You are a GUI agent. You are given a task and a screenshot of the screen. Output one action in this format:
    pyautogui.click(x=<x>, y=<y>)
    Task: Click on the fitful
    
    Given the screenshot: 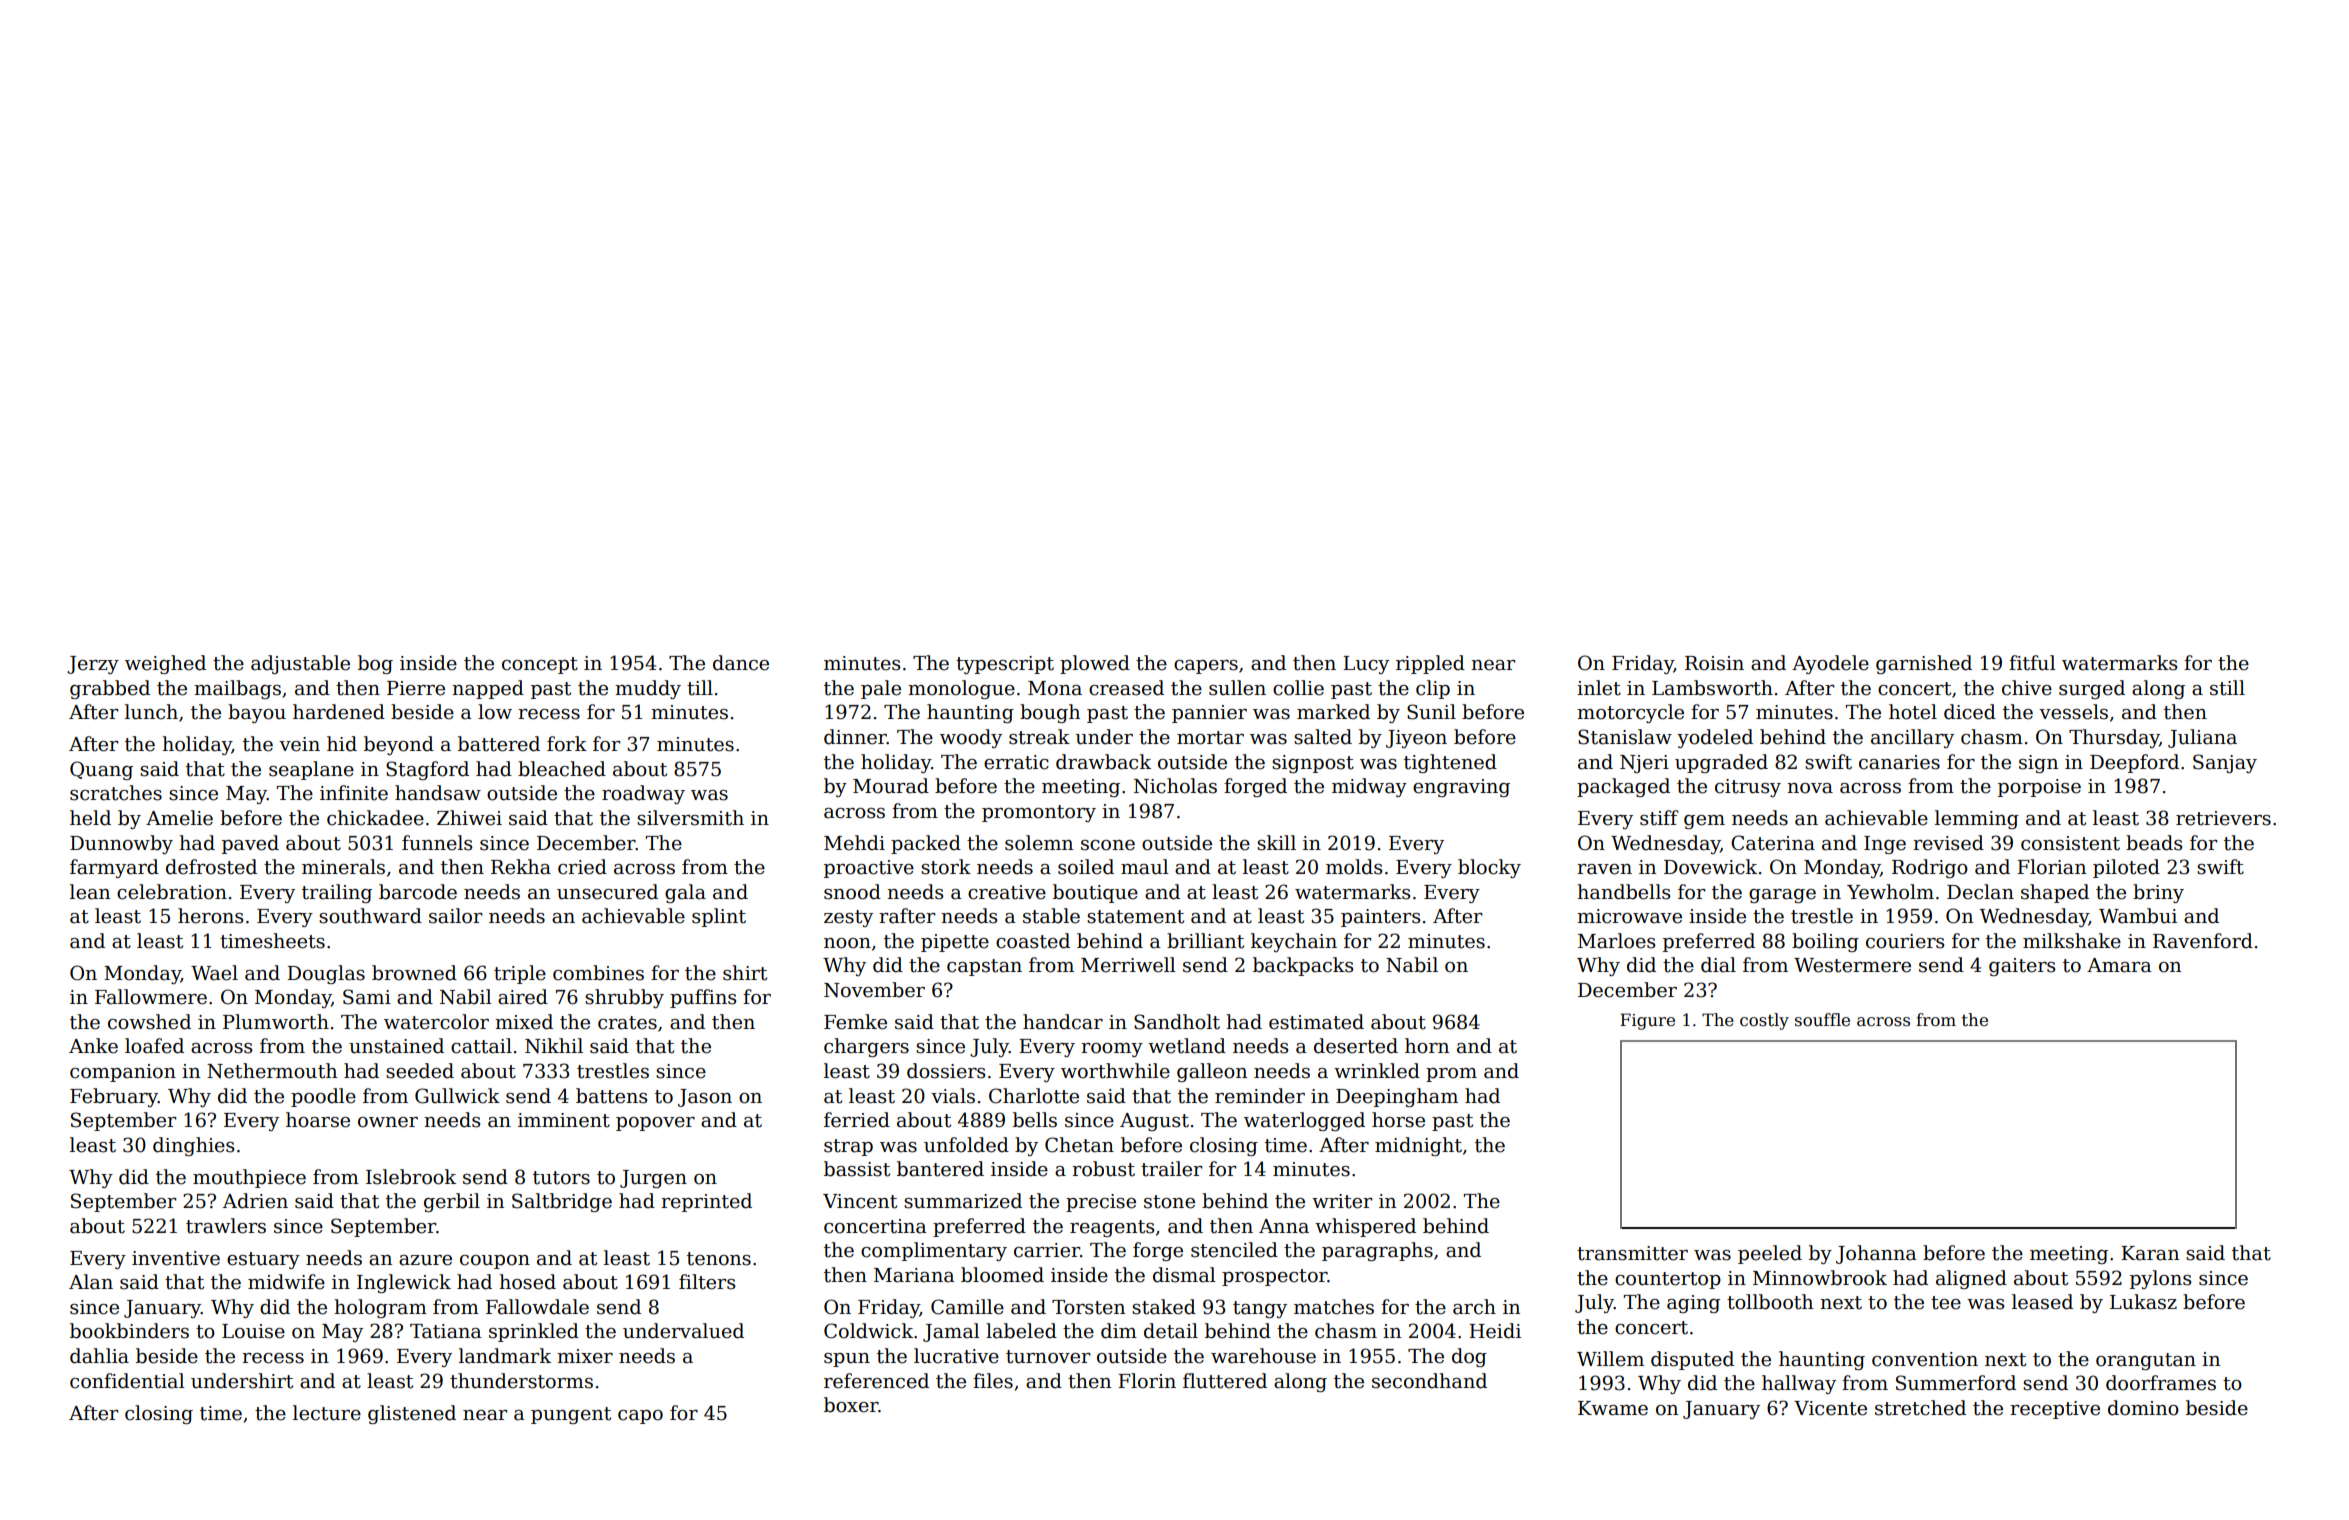 What is the action you would take?
    pyautogui.click(x=2032, y=663)
